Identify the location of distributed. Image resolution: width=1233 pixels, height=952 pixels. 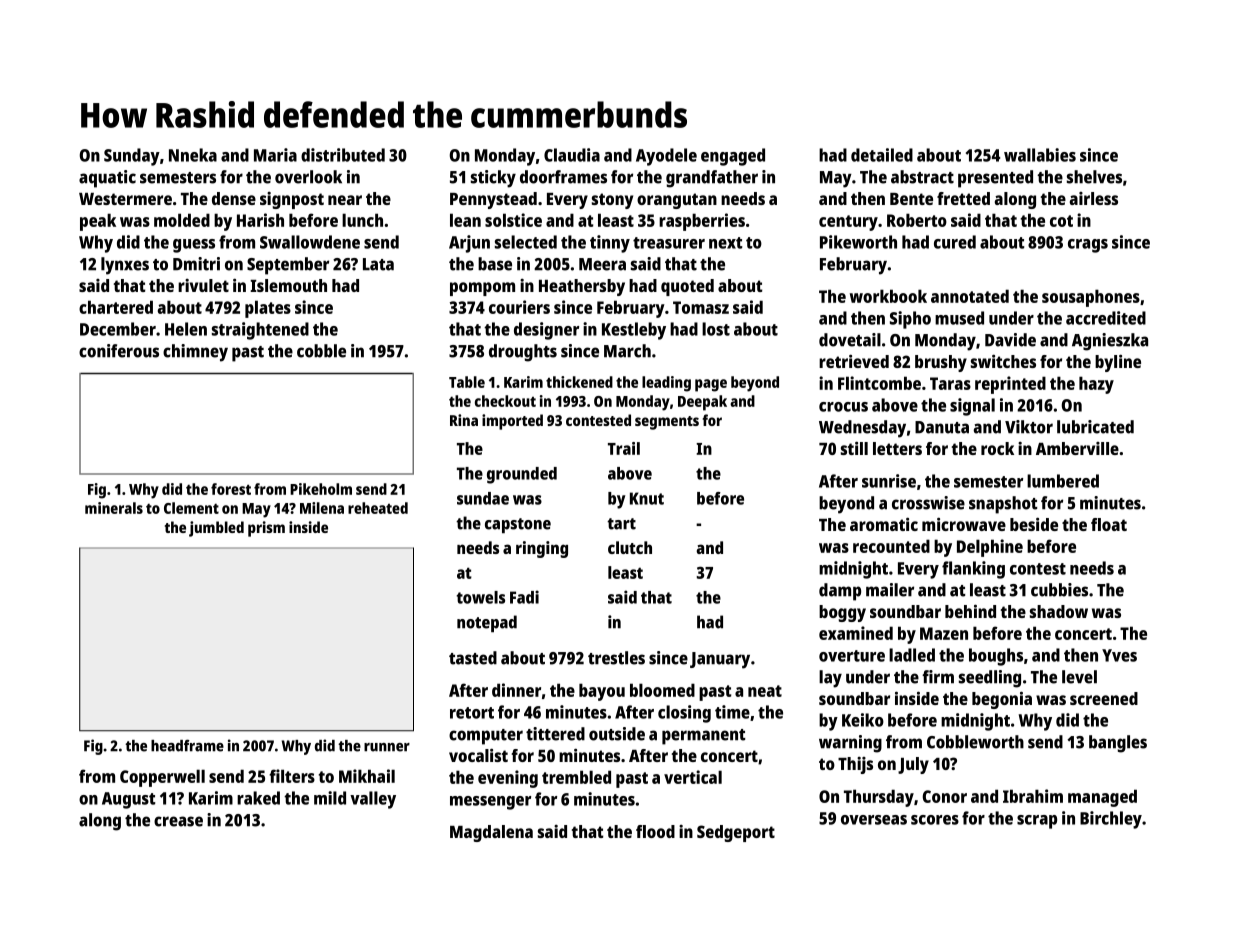
(343, 155).
